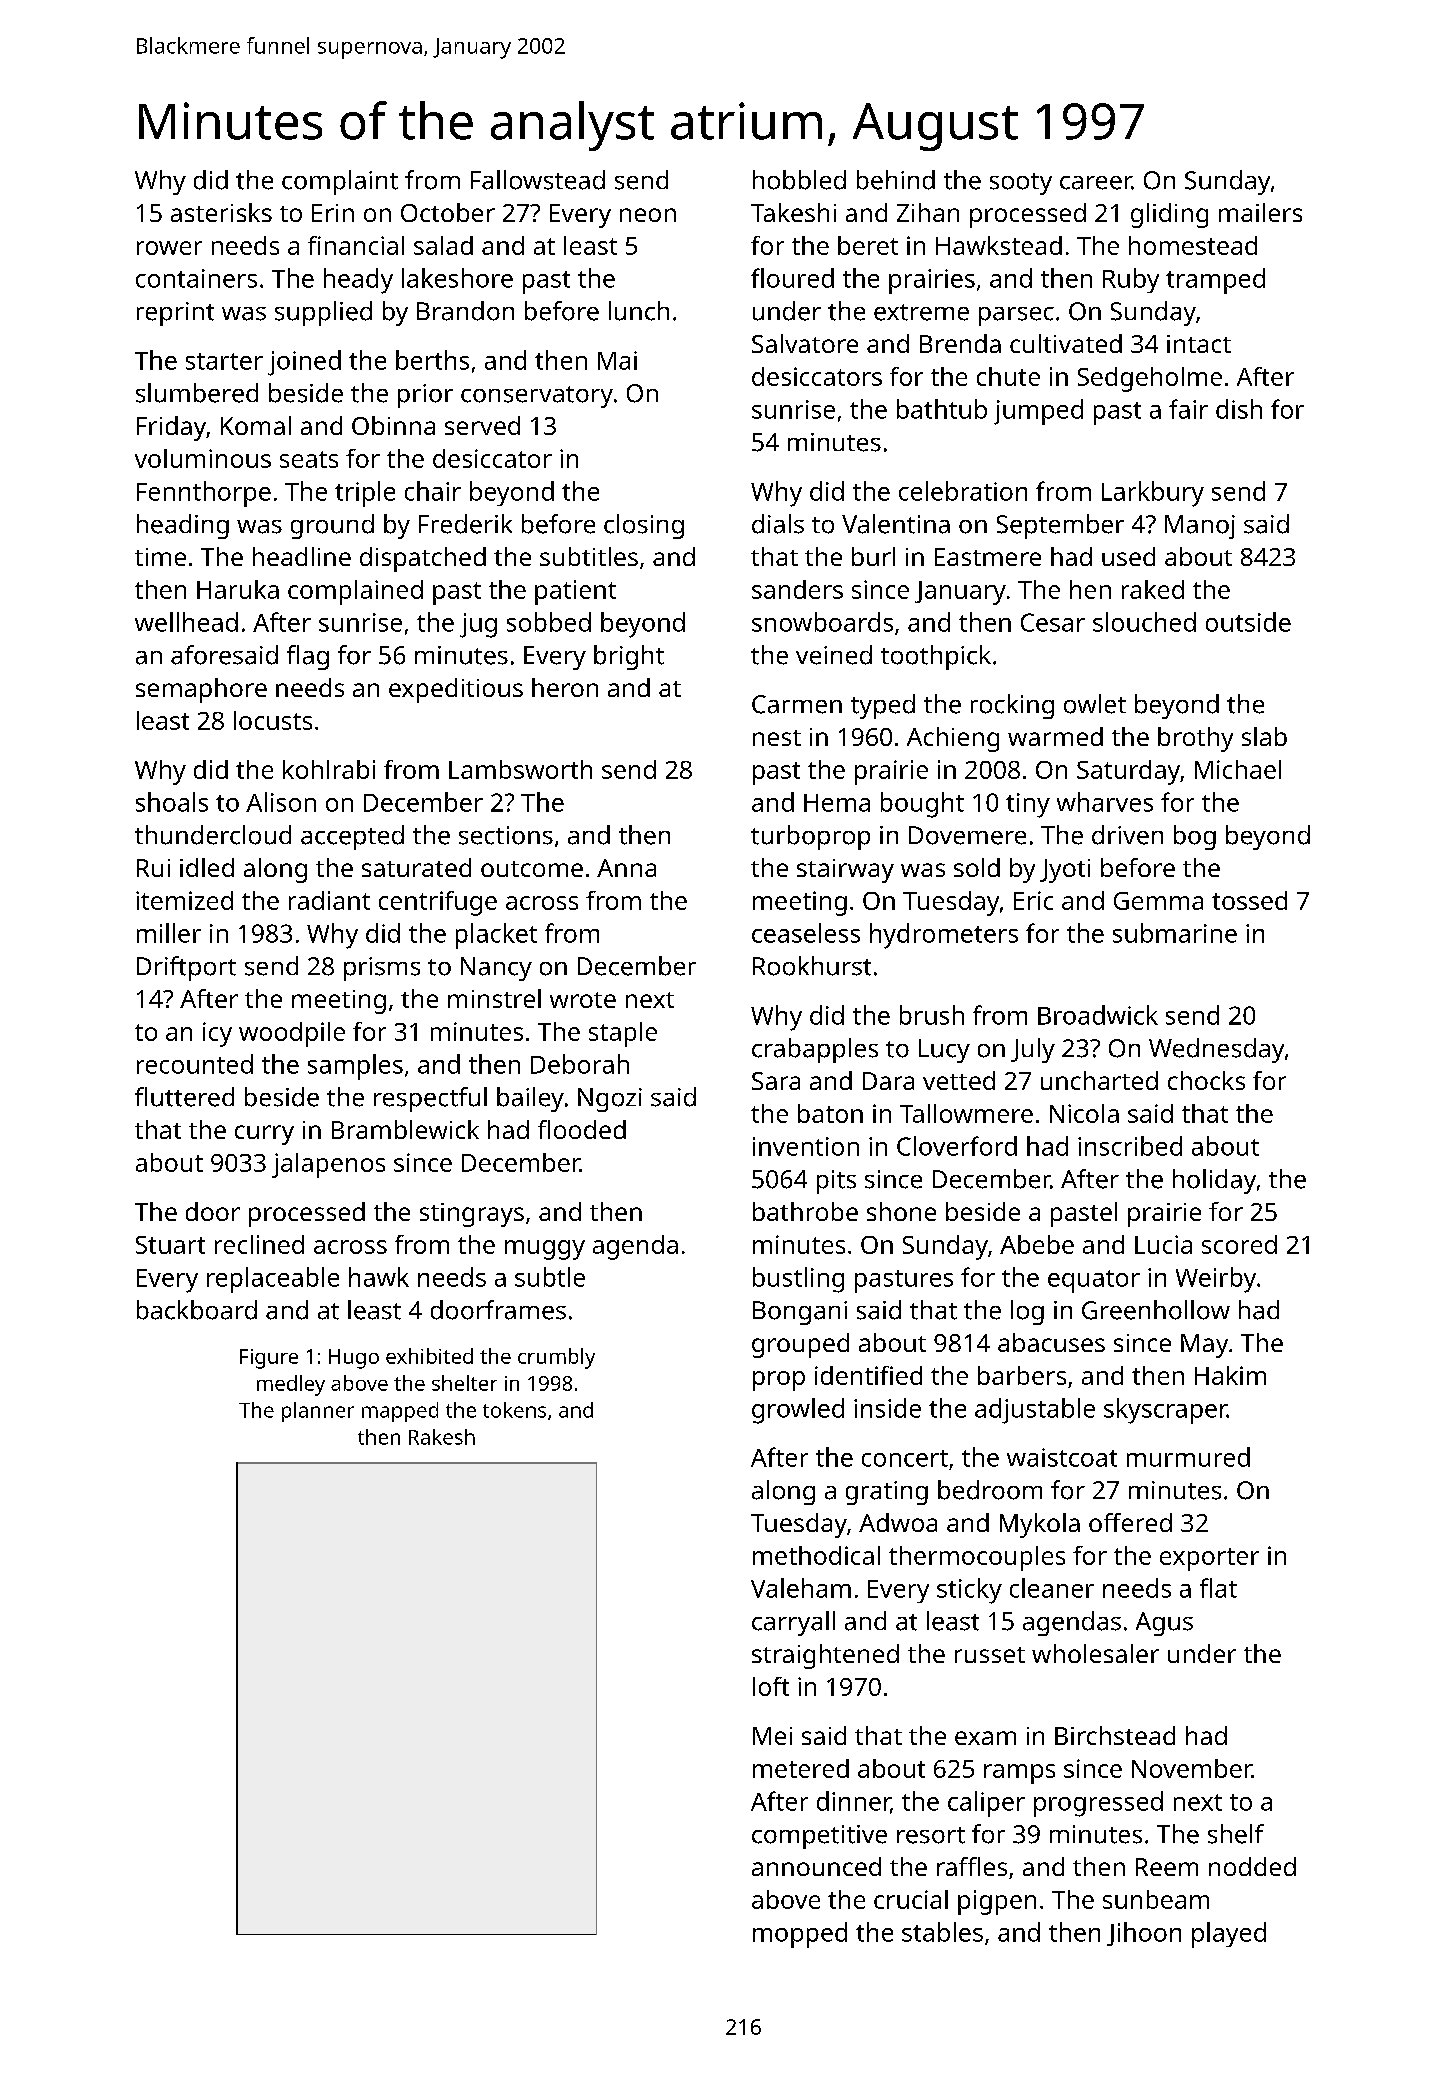  Describe the element at coordinates (329, 900) in the image. I see `radiant` at that location.
